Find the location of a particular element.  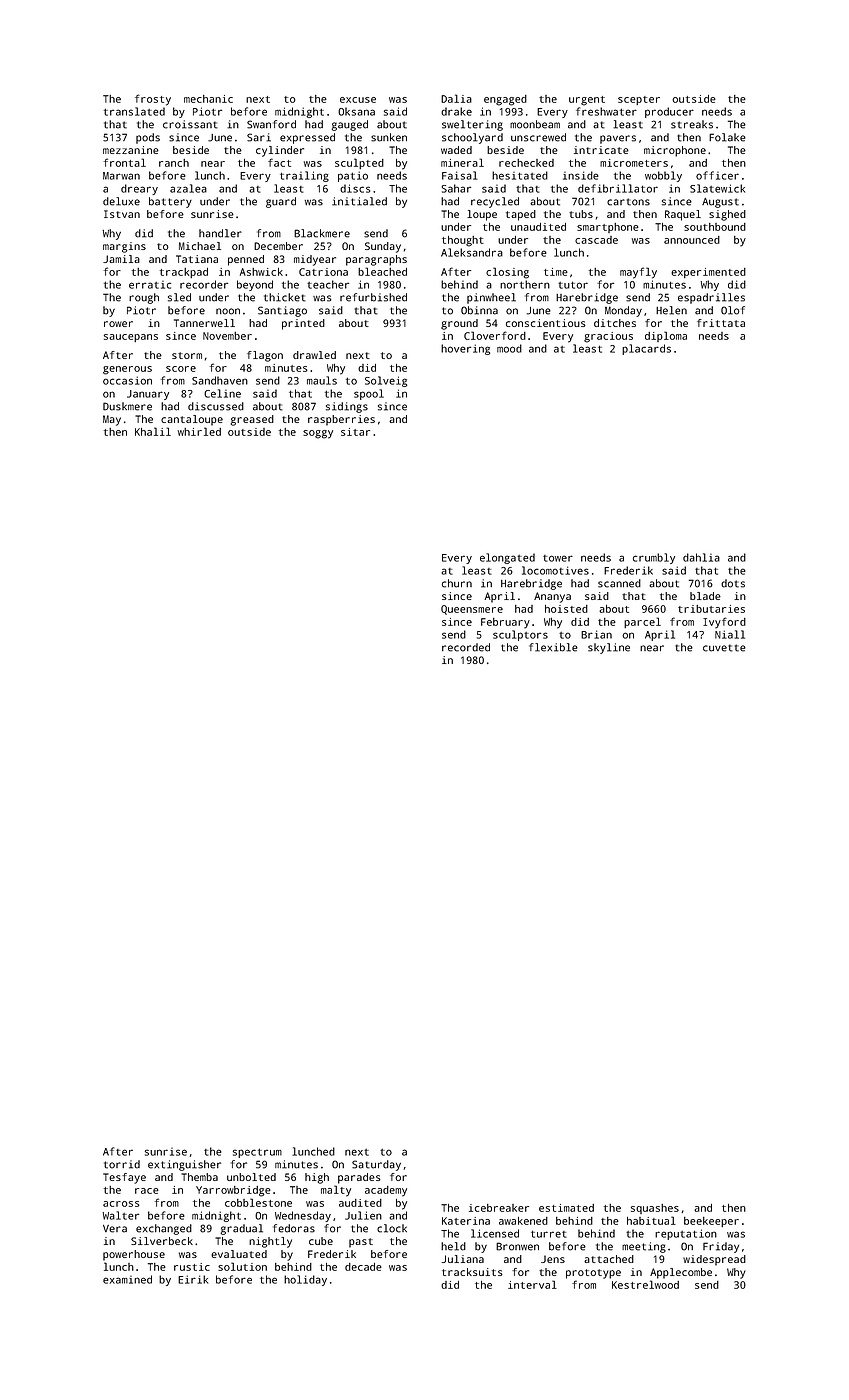

officer is located at coordinates (717, 175).
